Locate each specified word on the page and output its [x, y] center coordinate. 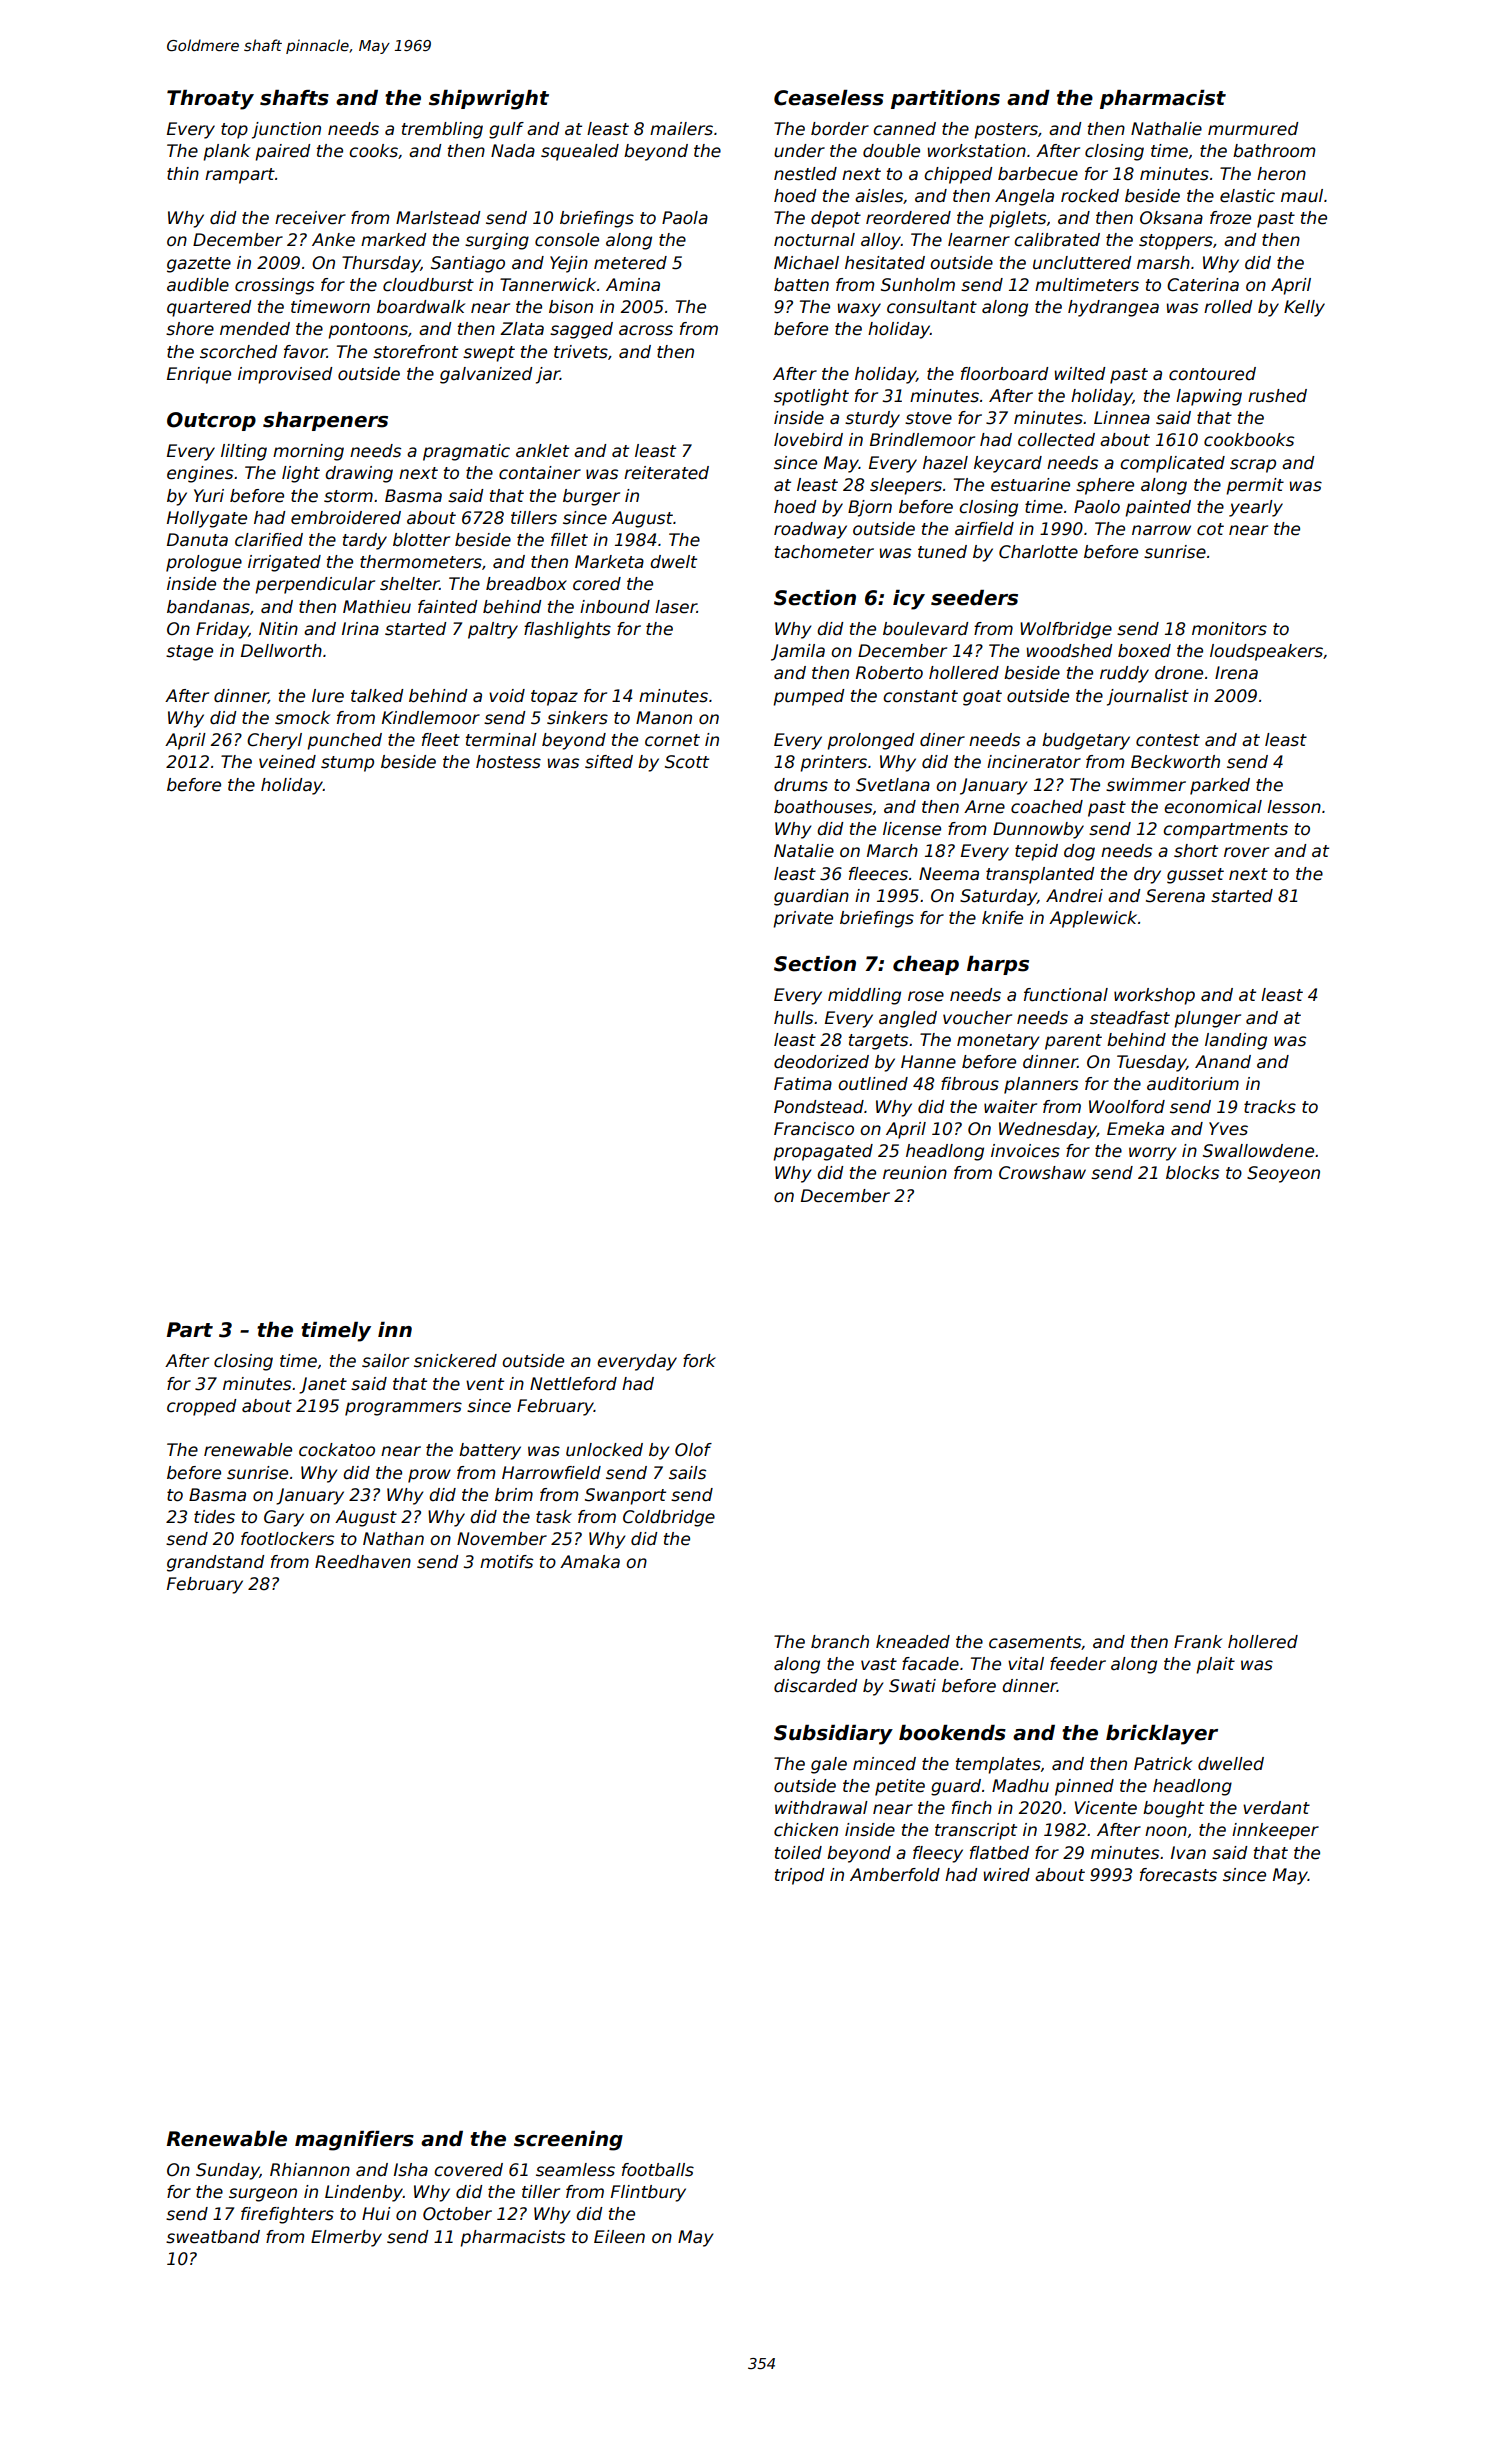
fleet [441, 740]
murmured [1253, 129]
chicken [806, 1830]
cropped [201, 1407]
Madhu [1020, 1786]
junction [286, 130]
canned [904, 129]
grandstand [215, 1563]
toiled [798, 1853]
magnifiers [354, 2141]
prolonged [870, 741]
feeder [1078, 1664]
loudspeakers [1266, 652]
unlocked [604, 1450]
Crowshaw [1042, 1173]
